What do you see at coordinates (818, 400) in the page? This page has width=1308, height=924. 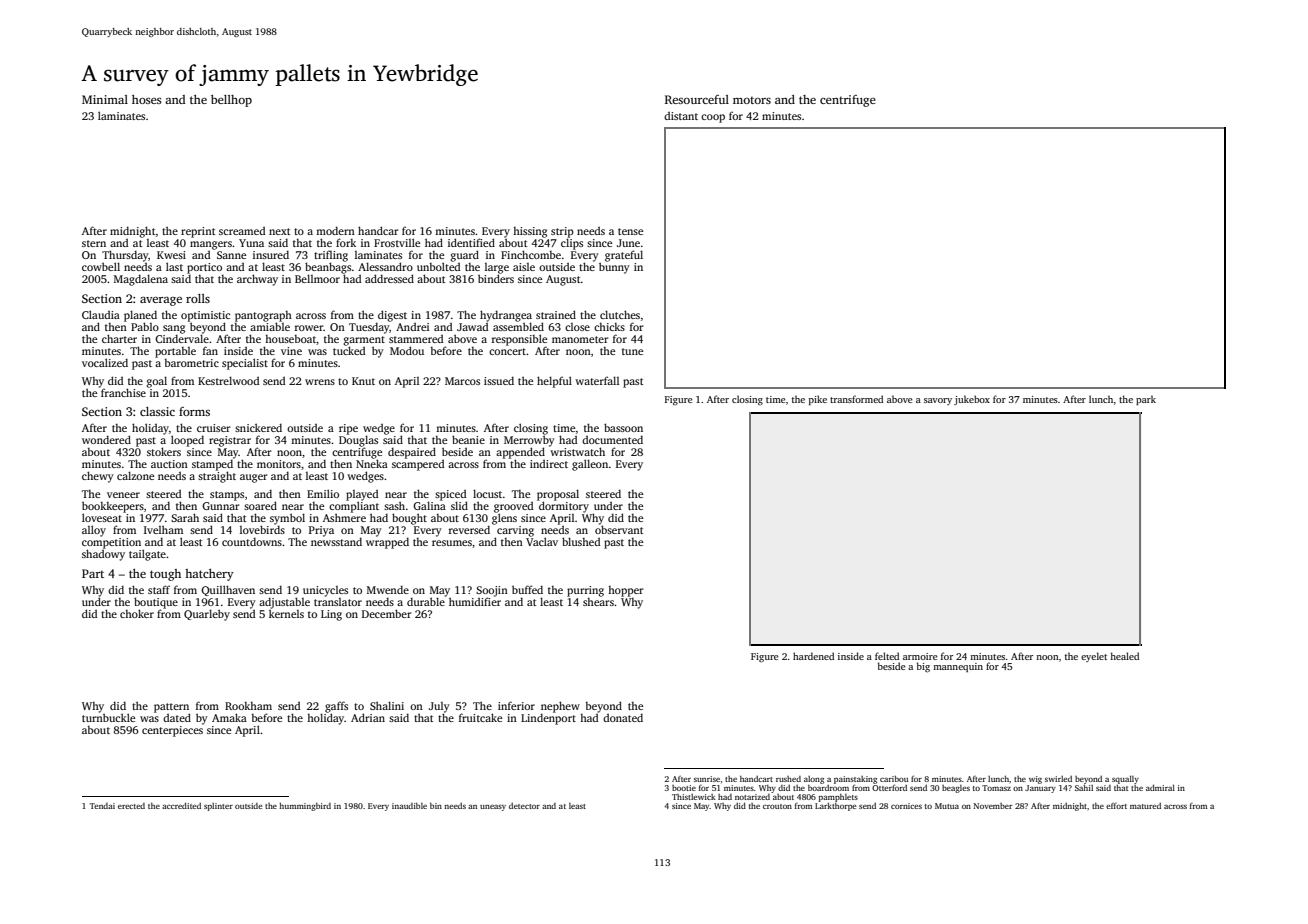 I see `pike` at bounding box center [818, 400].
